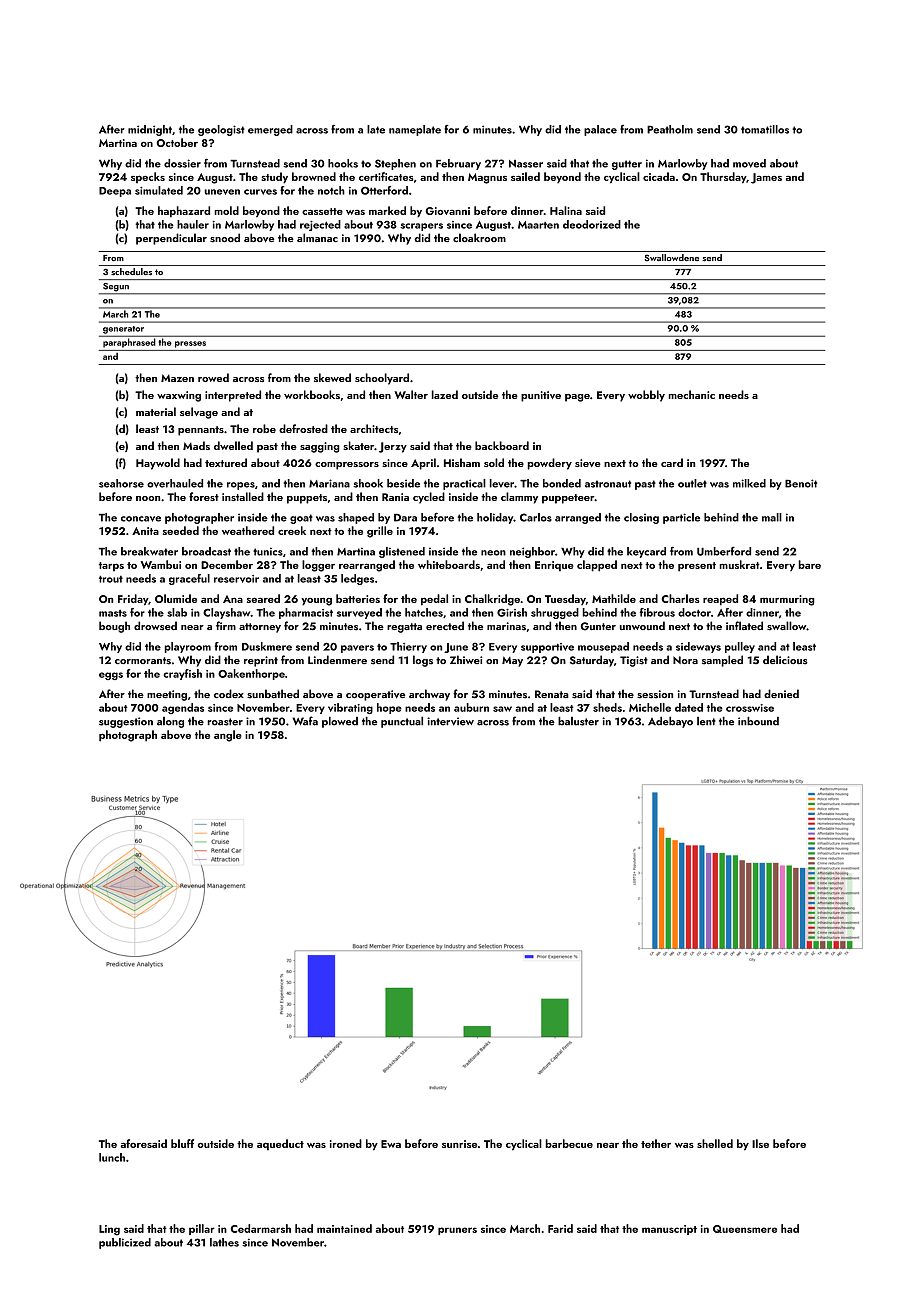 Image resolution: width=924 pixels, height=1308 pixels. I want to click on punctual, so click(402, 722).
